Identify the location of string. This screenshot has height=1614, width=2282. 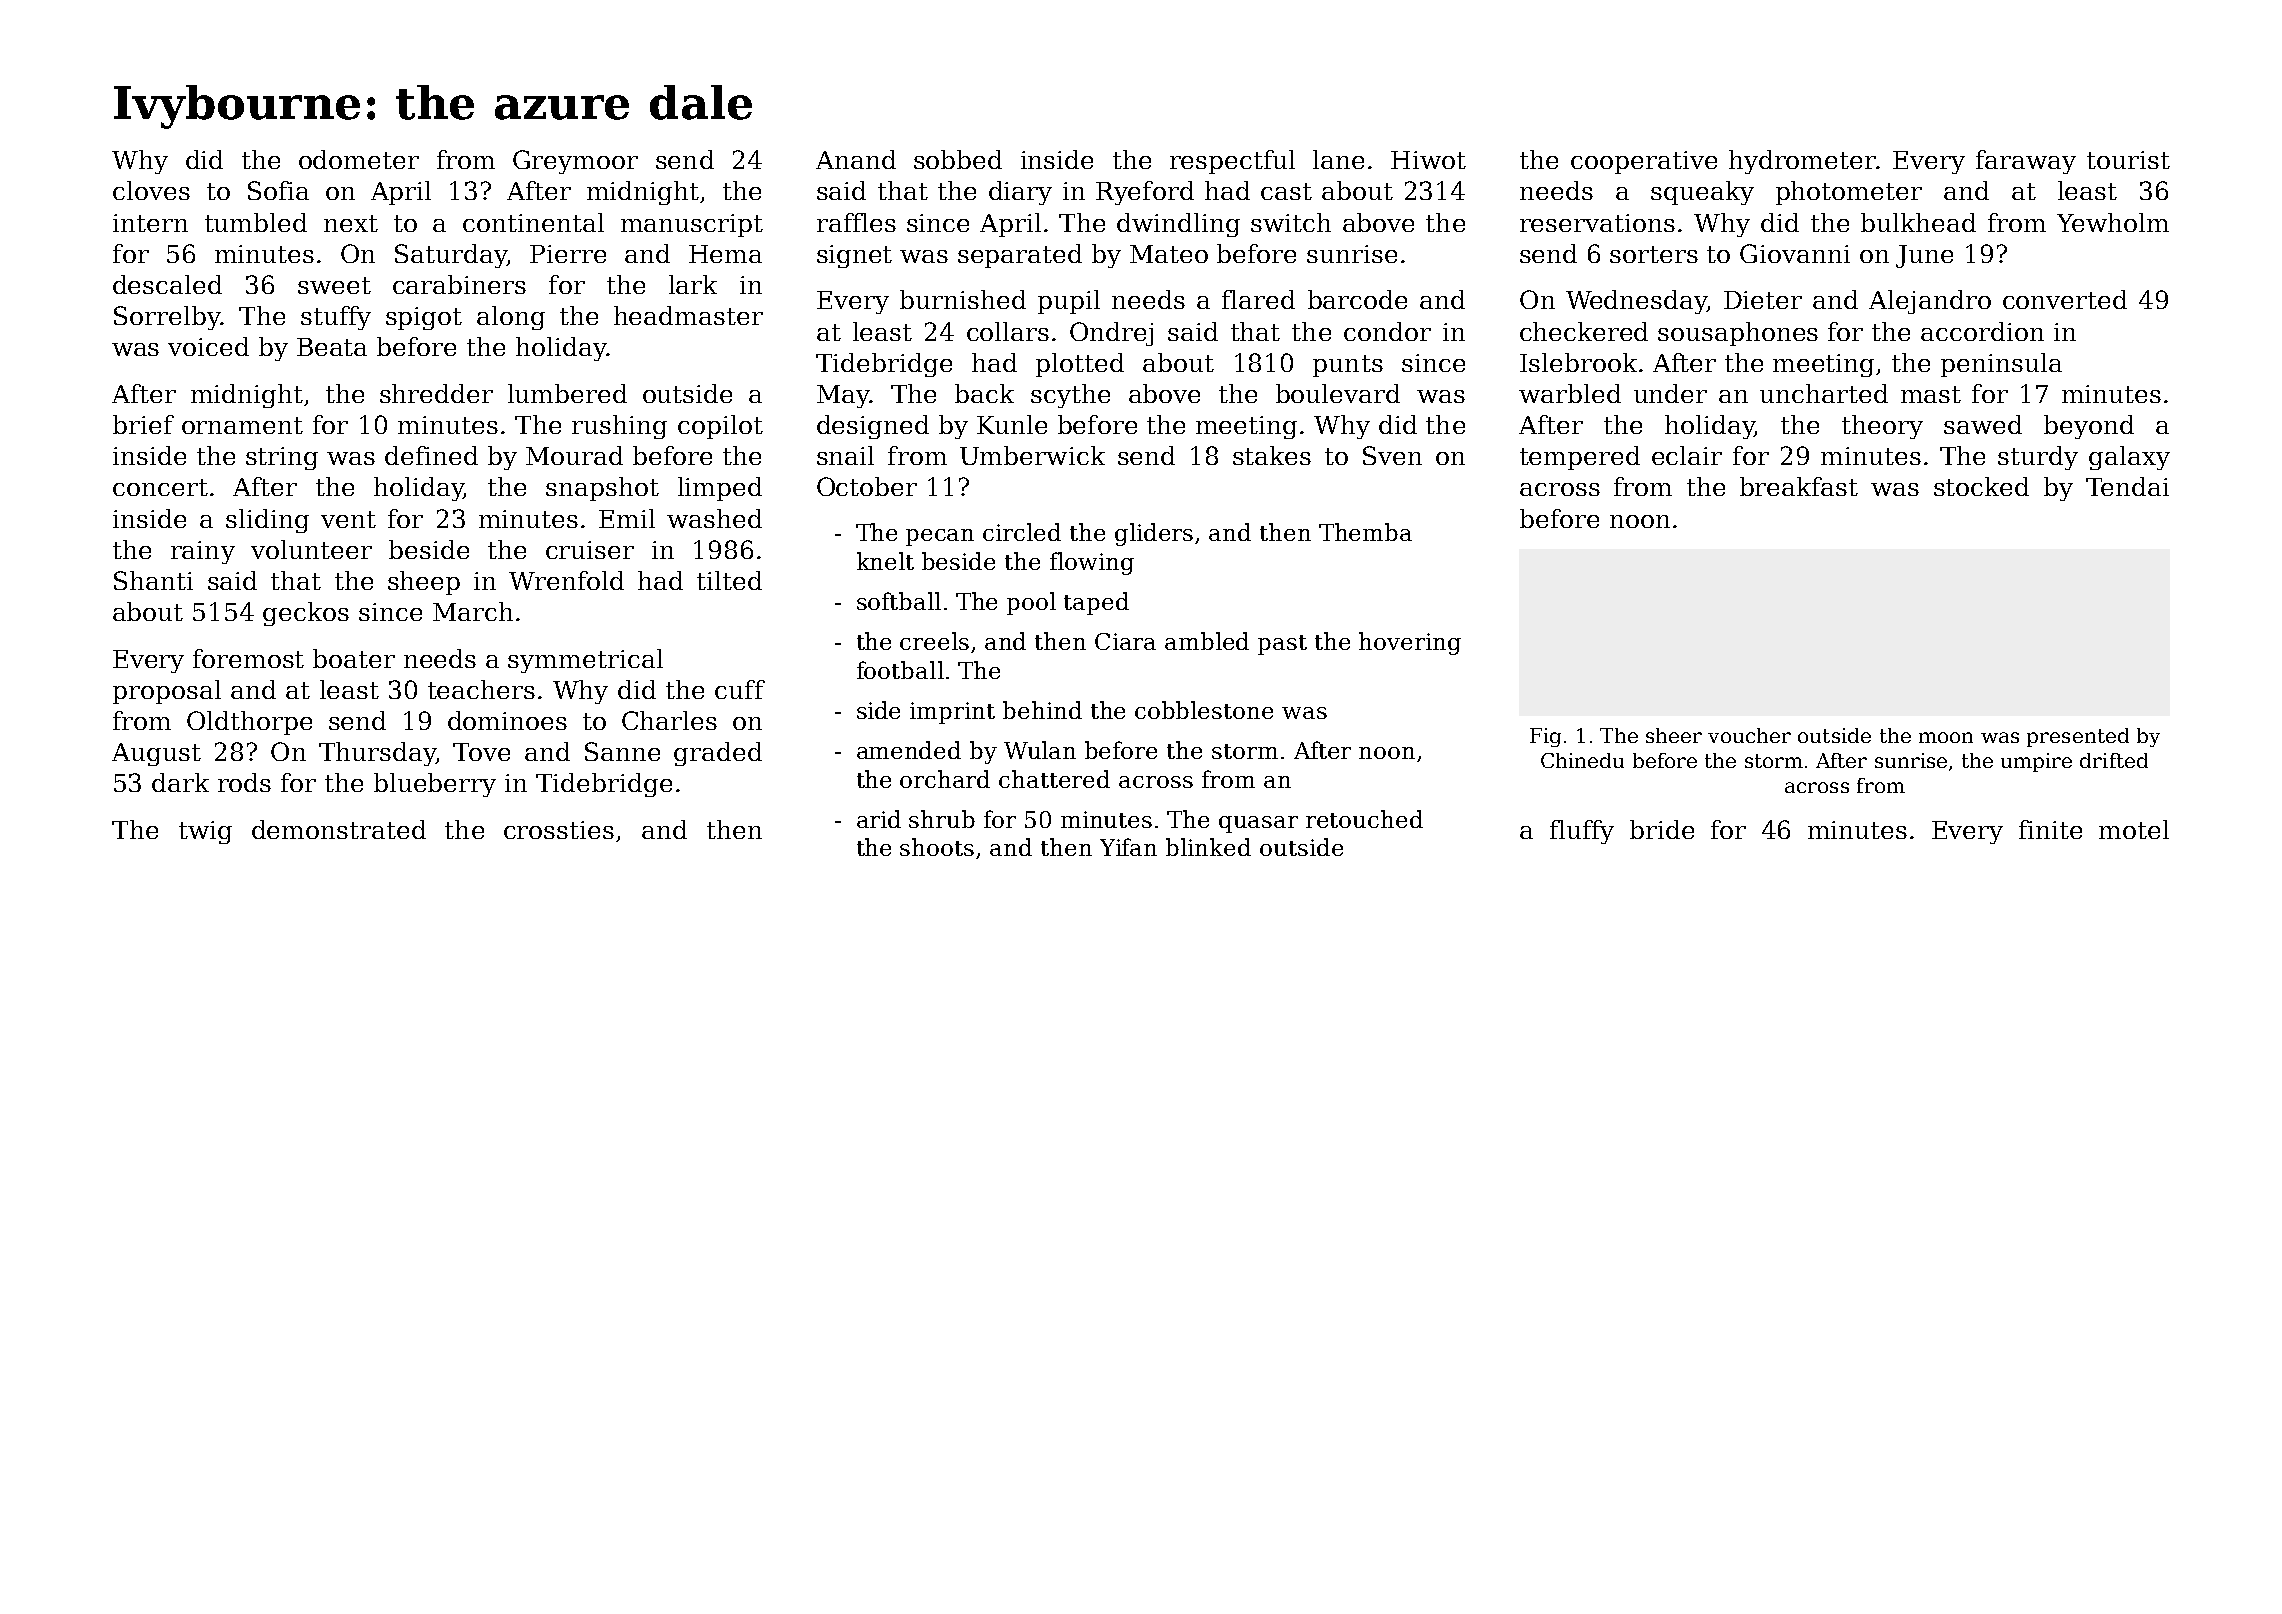
(282, 458).
